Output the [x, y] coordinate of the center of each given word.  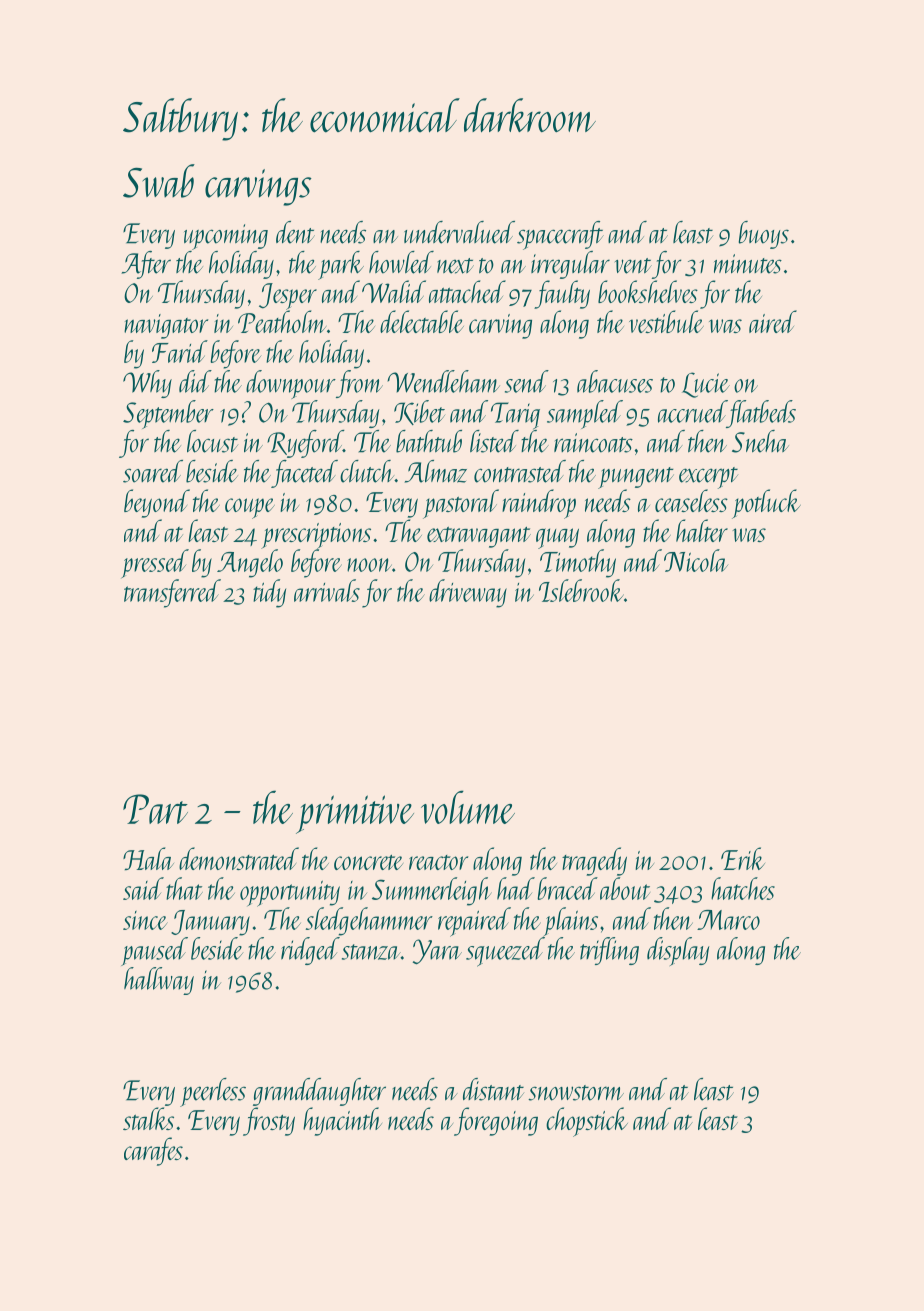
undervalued [459, 232]
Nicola [696, 560]
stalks [148, 1118]
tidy [269, 593]
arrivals [327, 590]
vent [633, 266]
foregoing [496, 1121]
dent [295, 232]
